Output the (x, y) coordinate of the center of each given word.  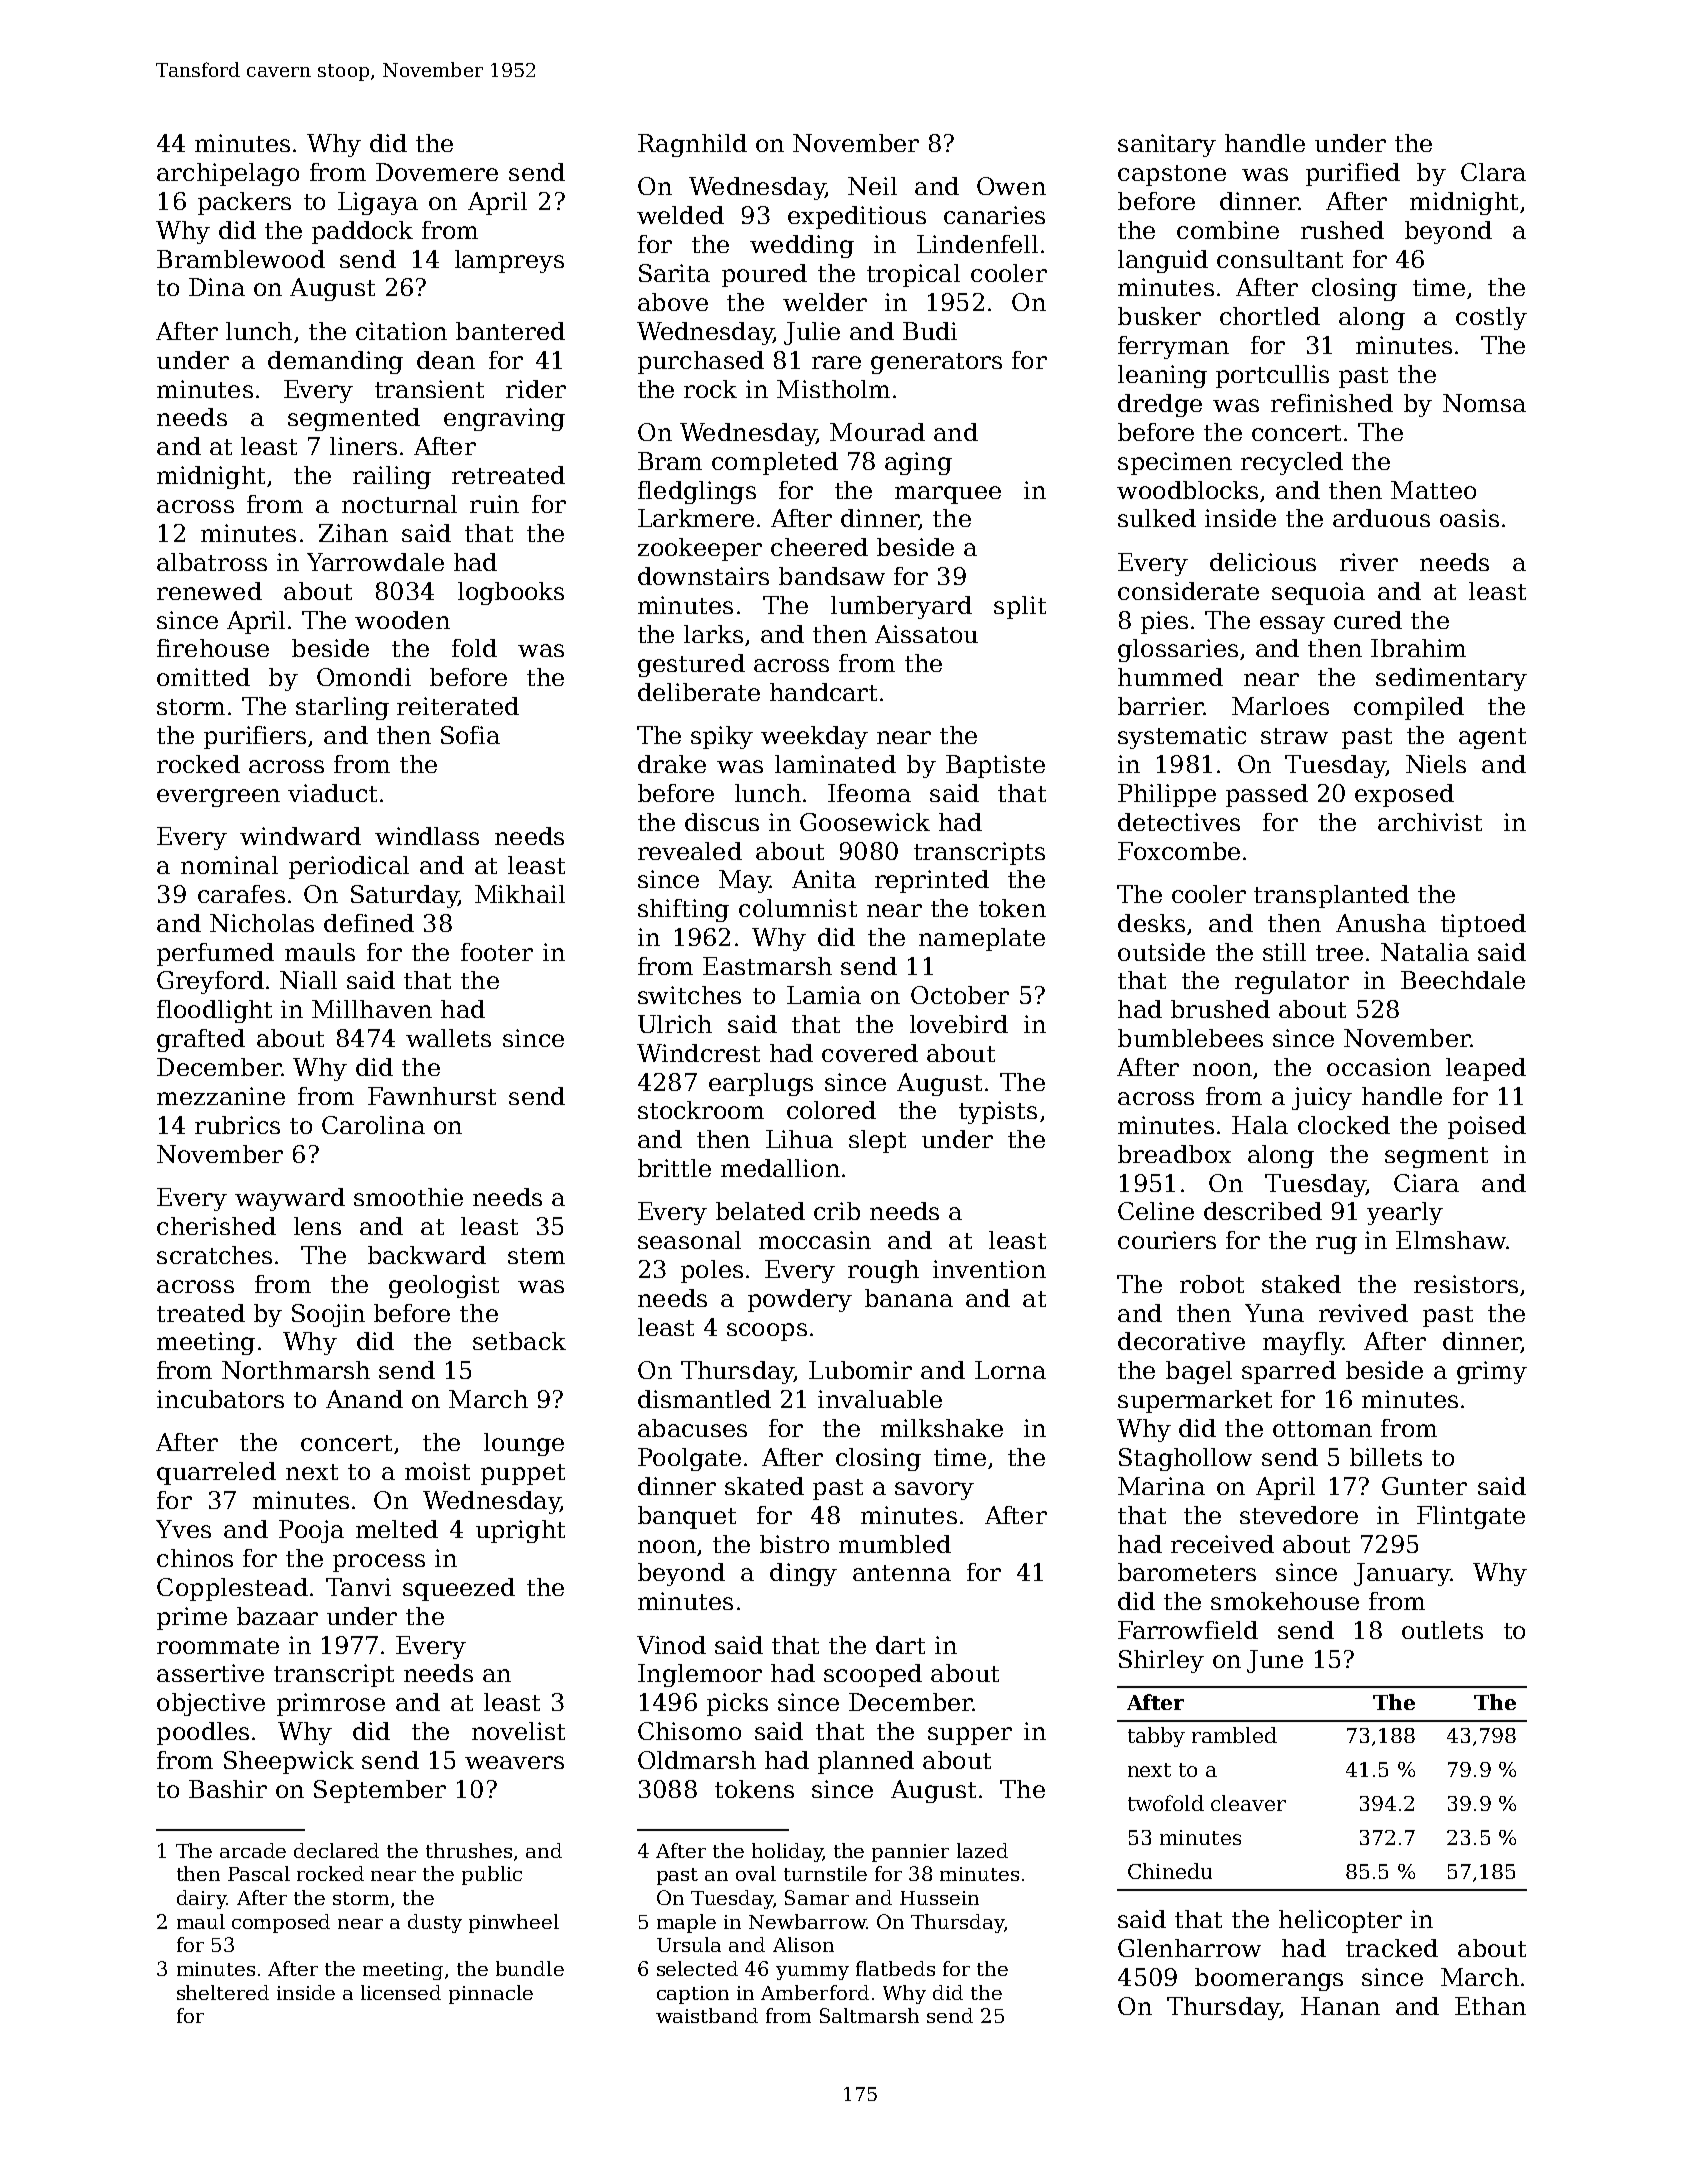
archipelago (228, 174)
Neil (872, 186)
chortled (1270, 316)
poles (712, 1271)
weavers (514, 1762)
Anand (364, 1399)
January (1402, 1574)
